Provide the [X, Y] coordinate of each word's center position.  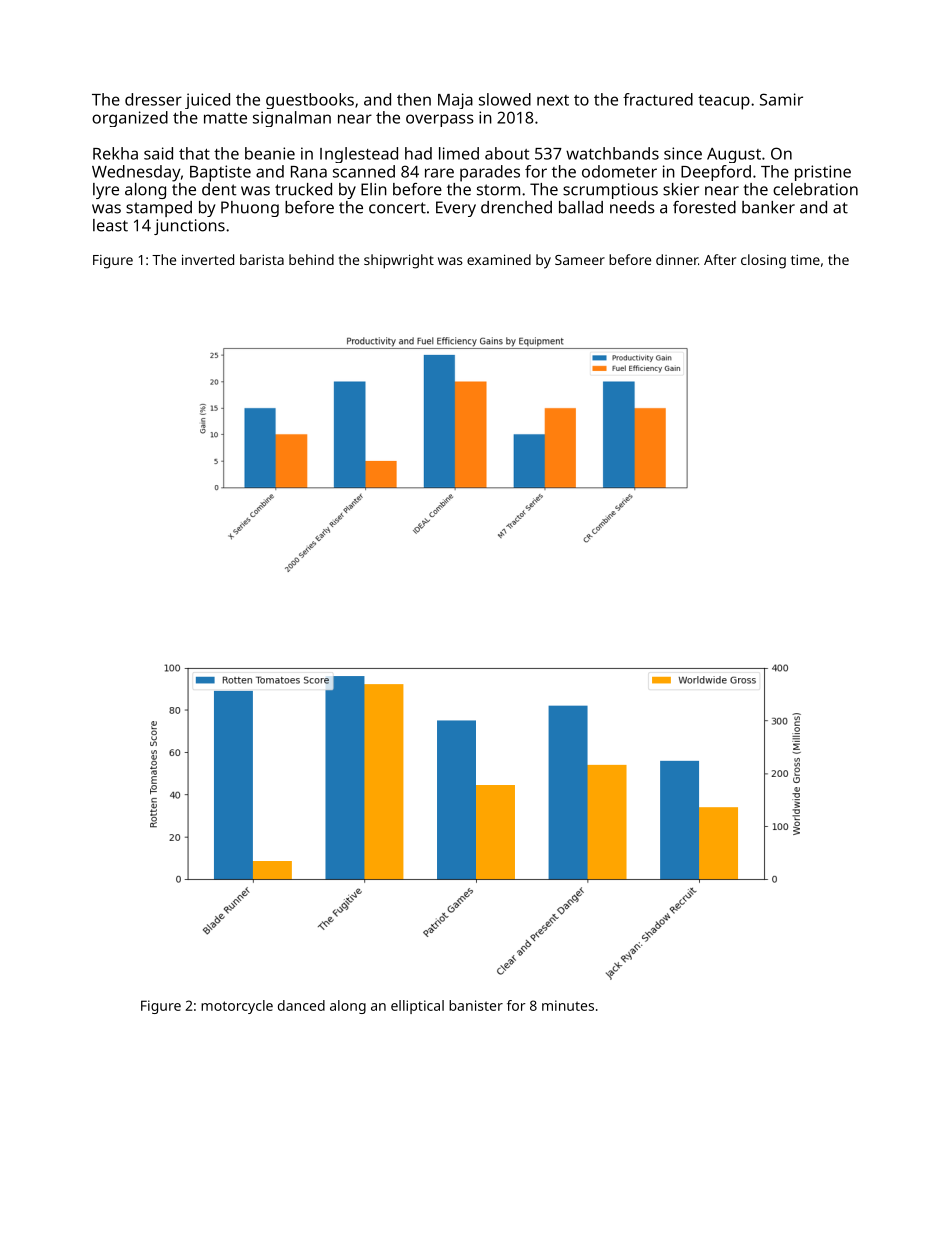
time [805, 260]
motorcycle [237, 1007]
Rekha [115, 153]
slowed [505, 99]
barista [262, 259]
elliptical [417, 1007]
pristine [823, 173]
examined [499, 259]
